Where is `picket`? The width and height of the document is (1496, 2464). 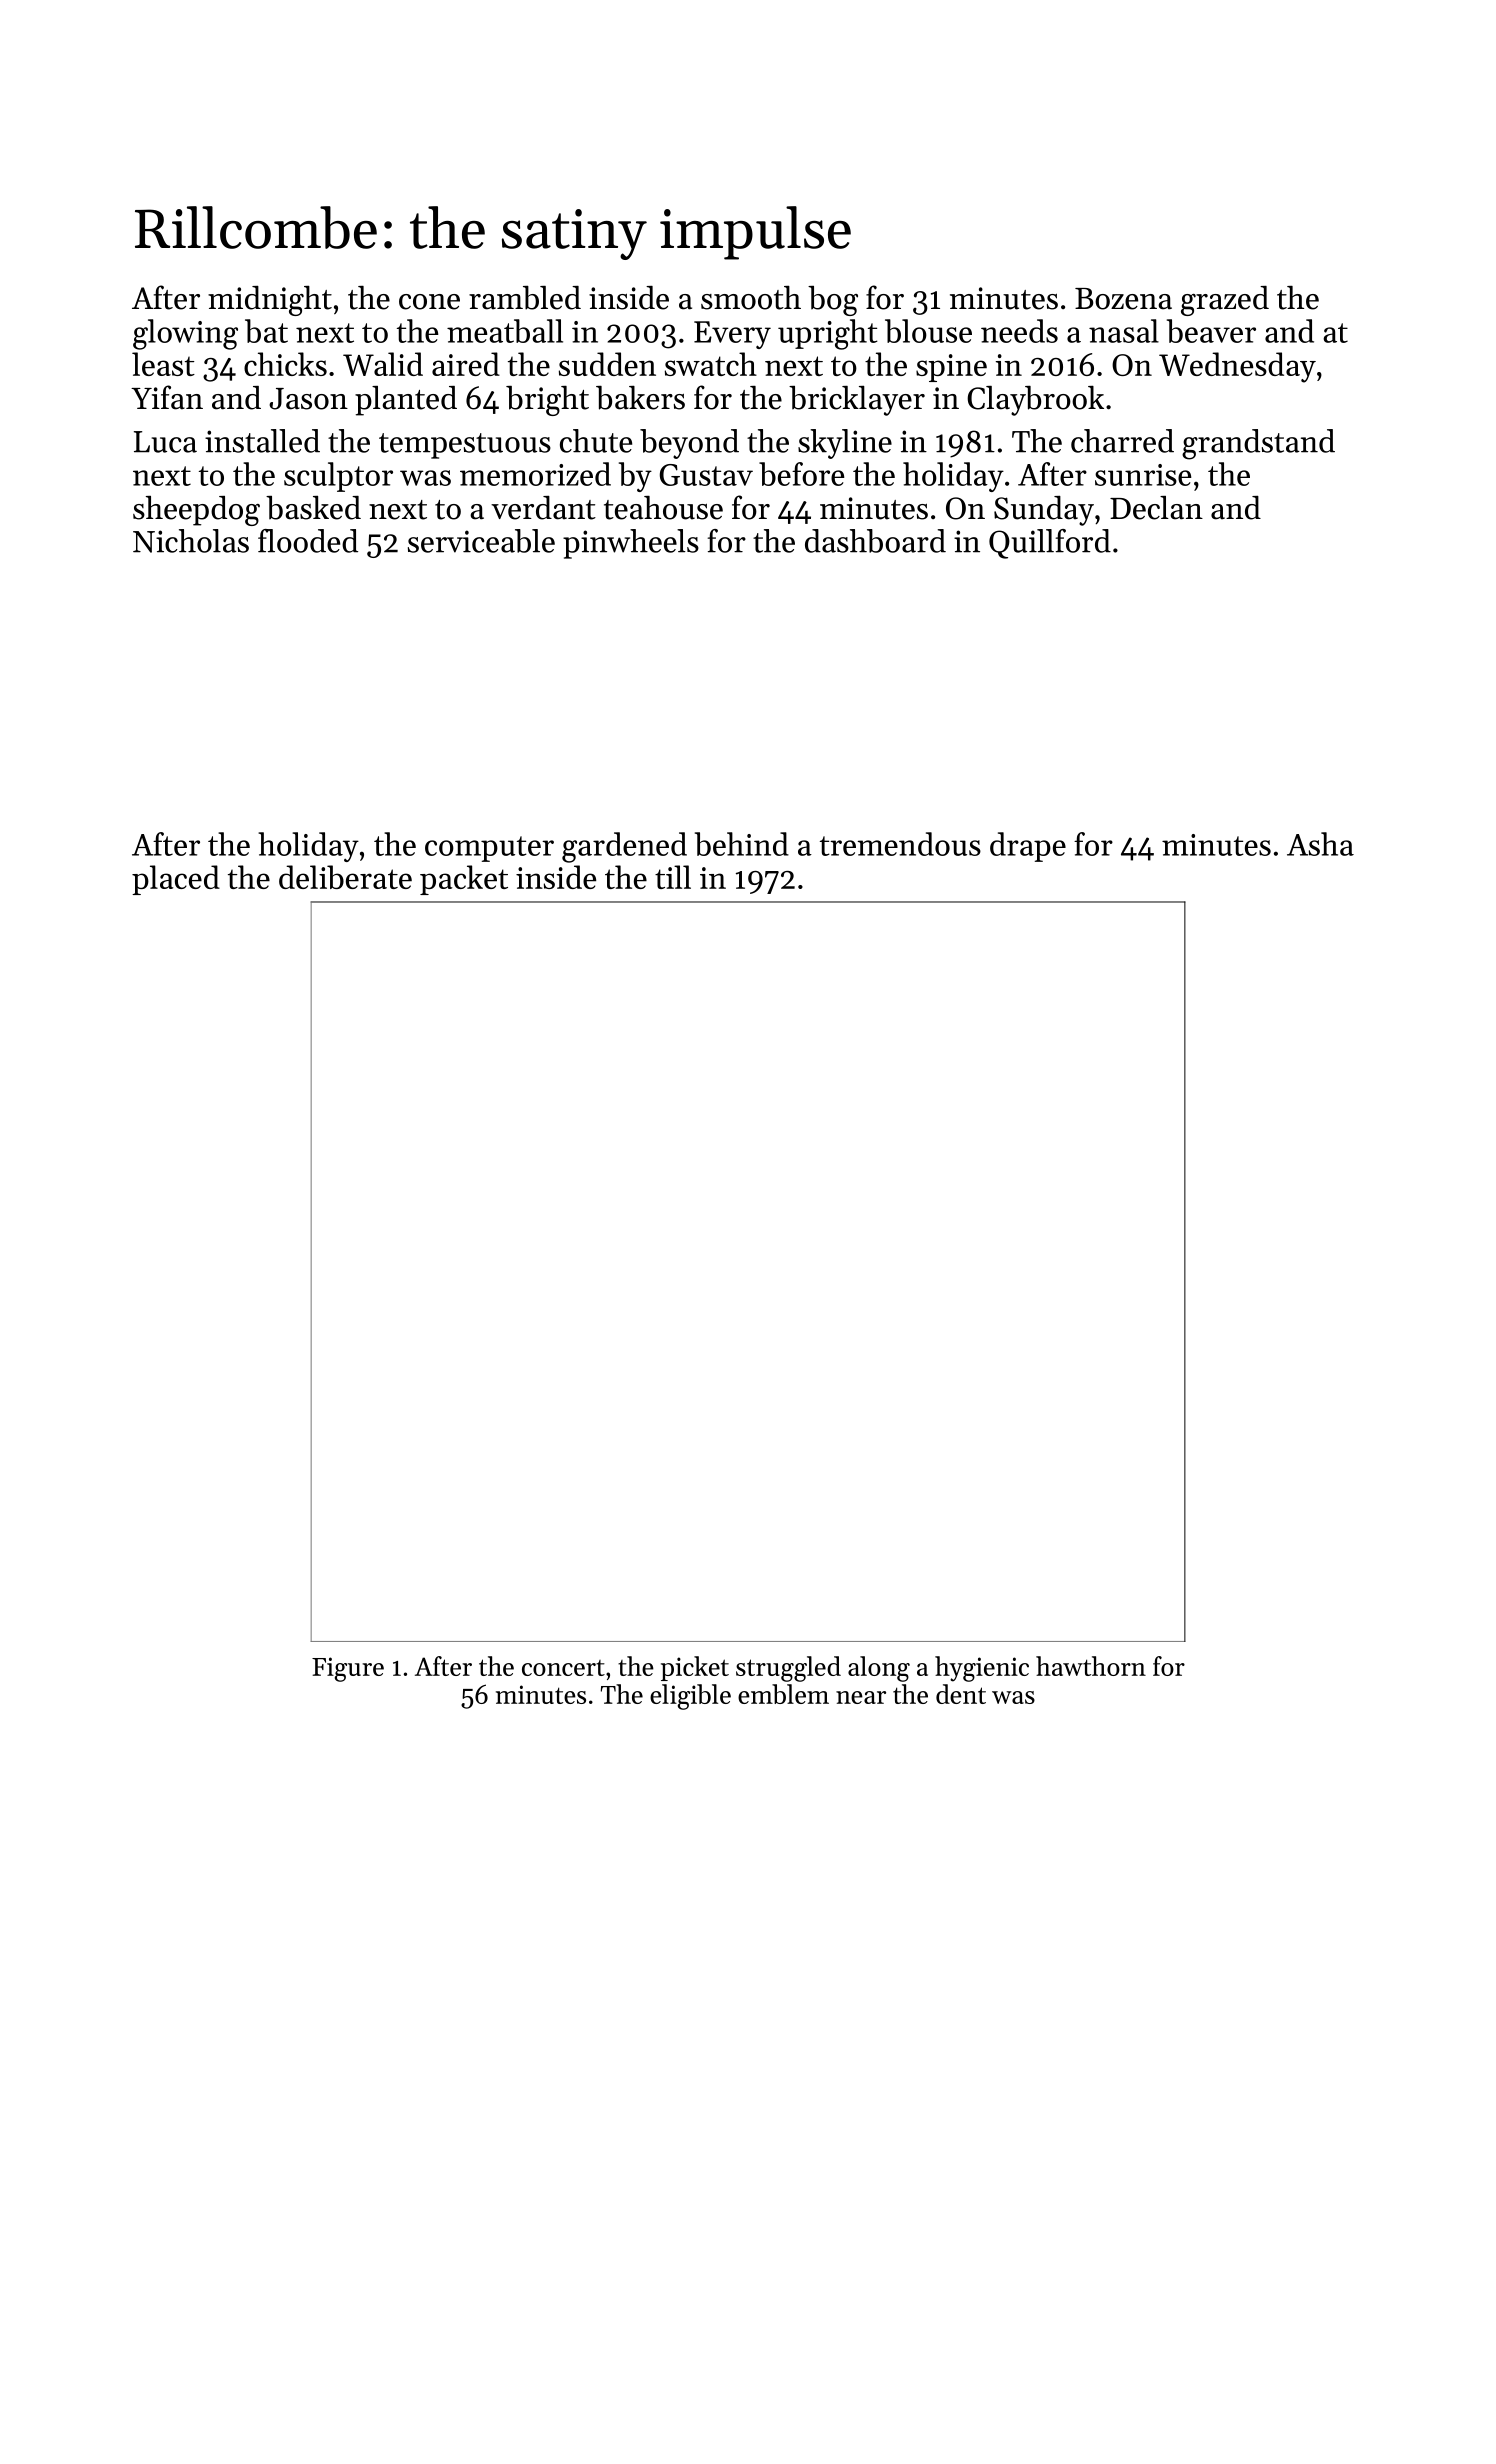 picket is located at coordinates (695, 1668).
